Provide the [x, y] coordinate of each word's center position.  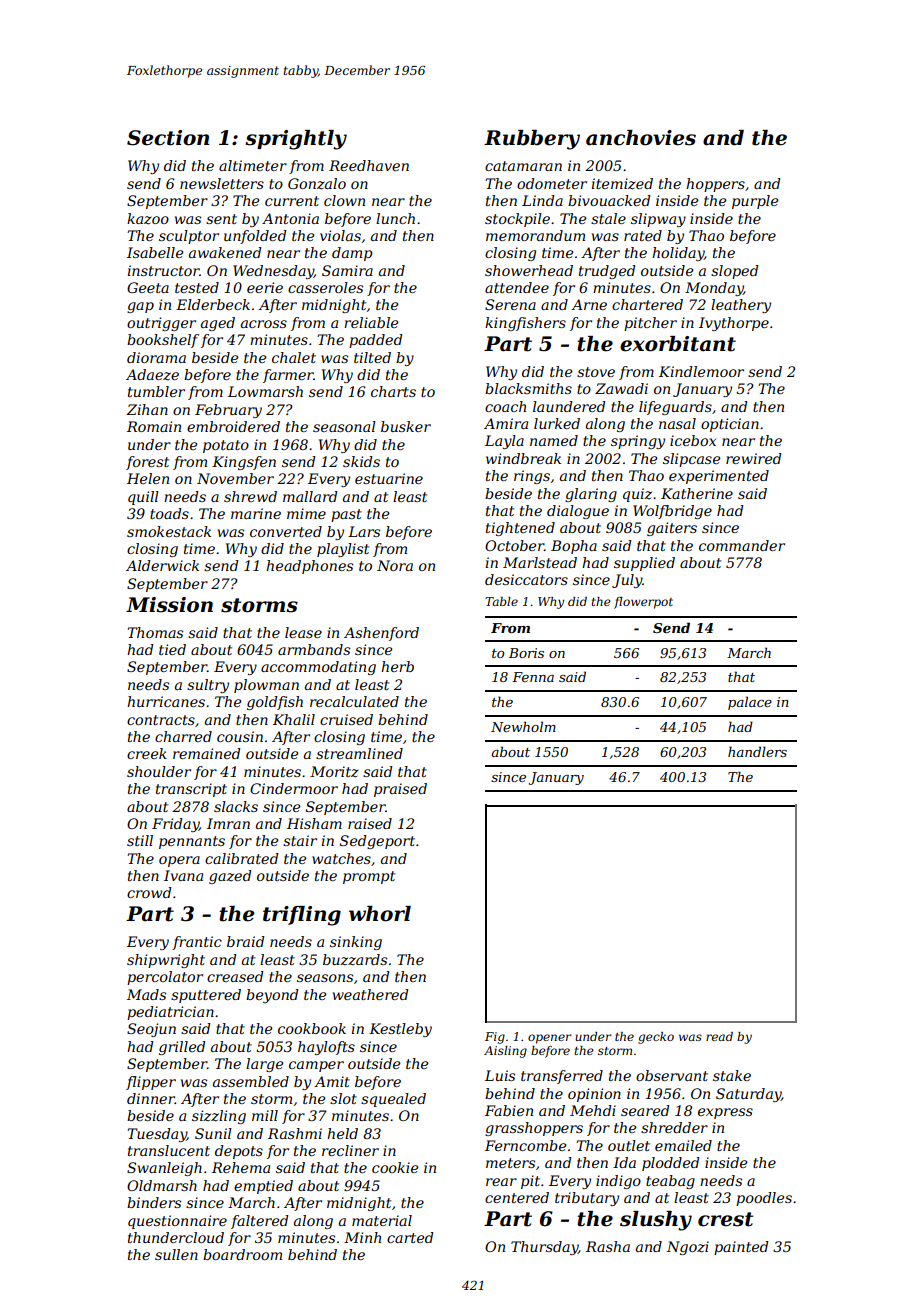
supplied [644, 564]
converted [286, 531]
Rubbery [532, 140]
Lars [364, 531]
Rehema [241, 1167]
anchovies [641, 138]
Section [168, 138]
